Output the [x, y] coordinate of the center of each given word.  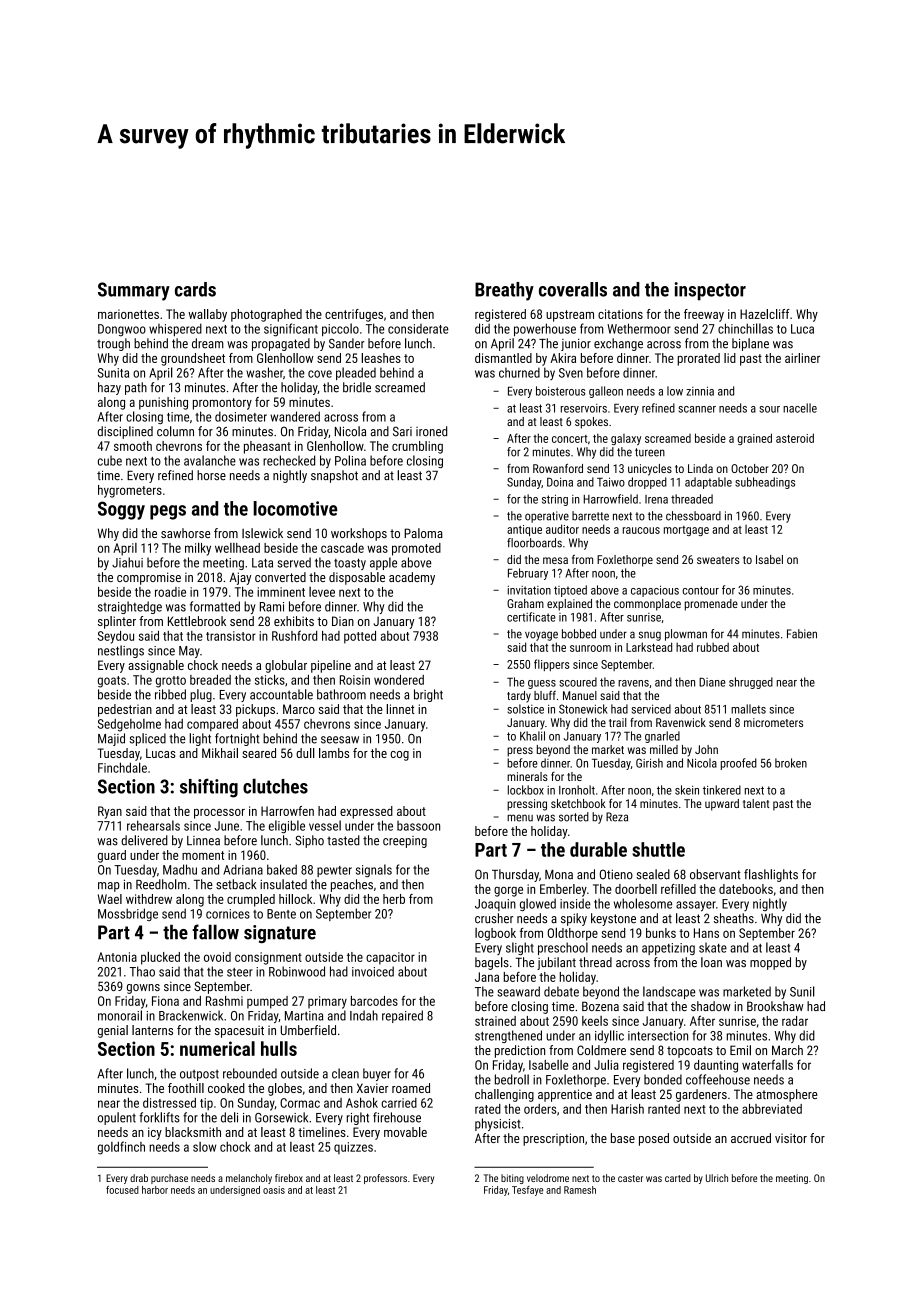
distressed [169, 1103]
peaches [352, 885]
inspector [710, 291]
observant [715, 874]
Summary [134, 291]
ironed [431, 431]
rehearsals [153, 825]
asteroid [795, 438]
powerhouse [545, 329]
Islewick [262, 533]
